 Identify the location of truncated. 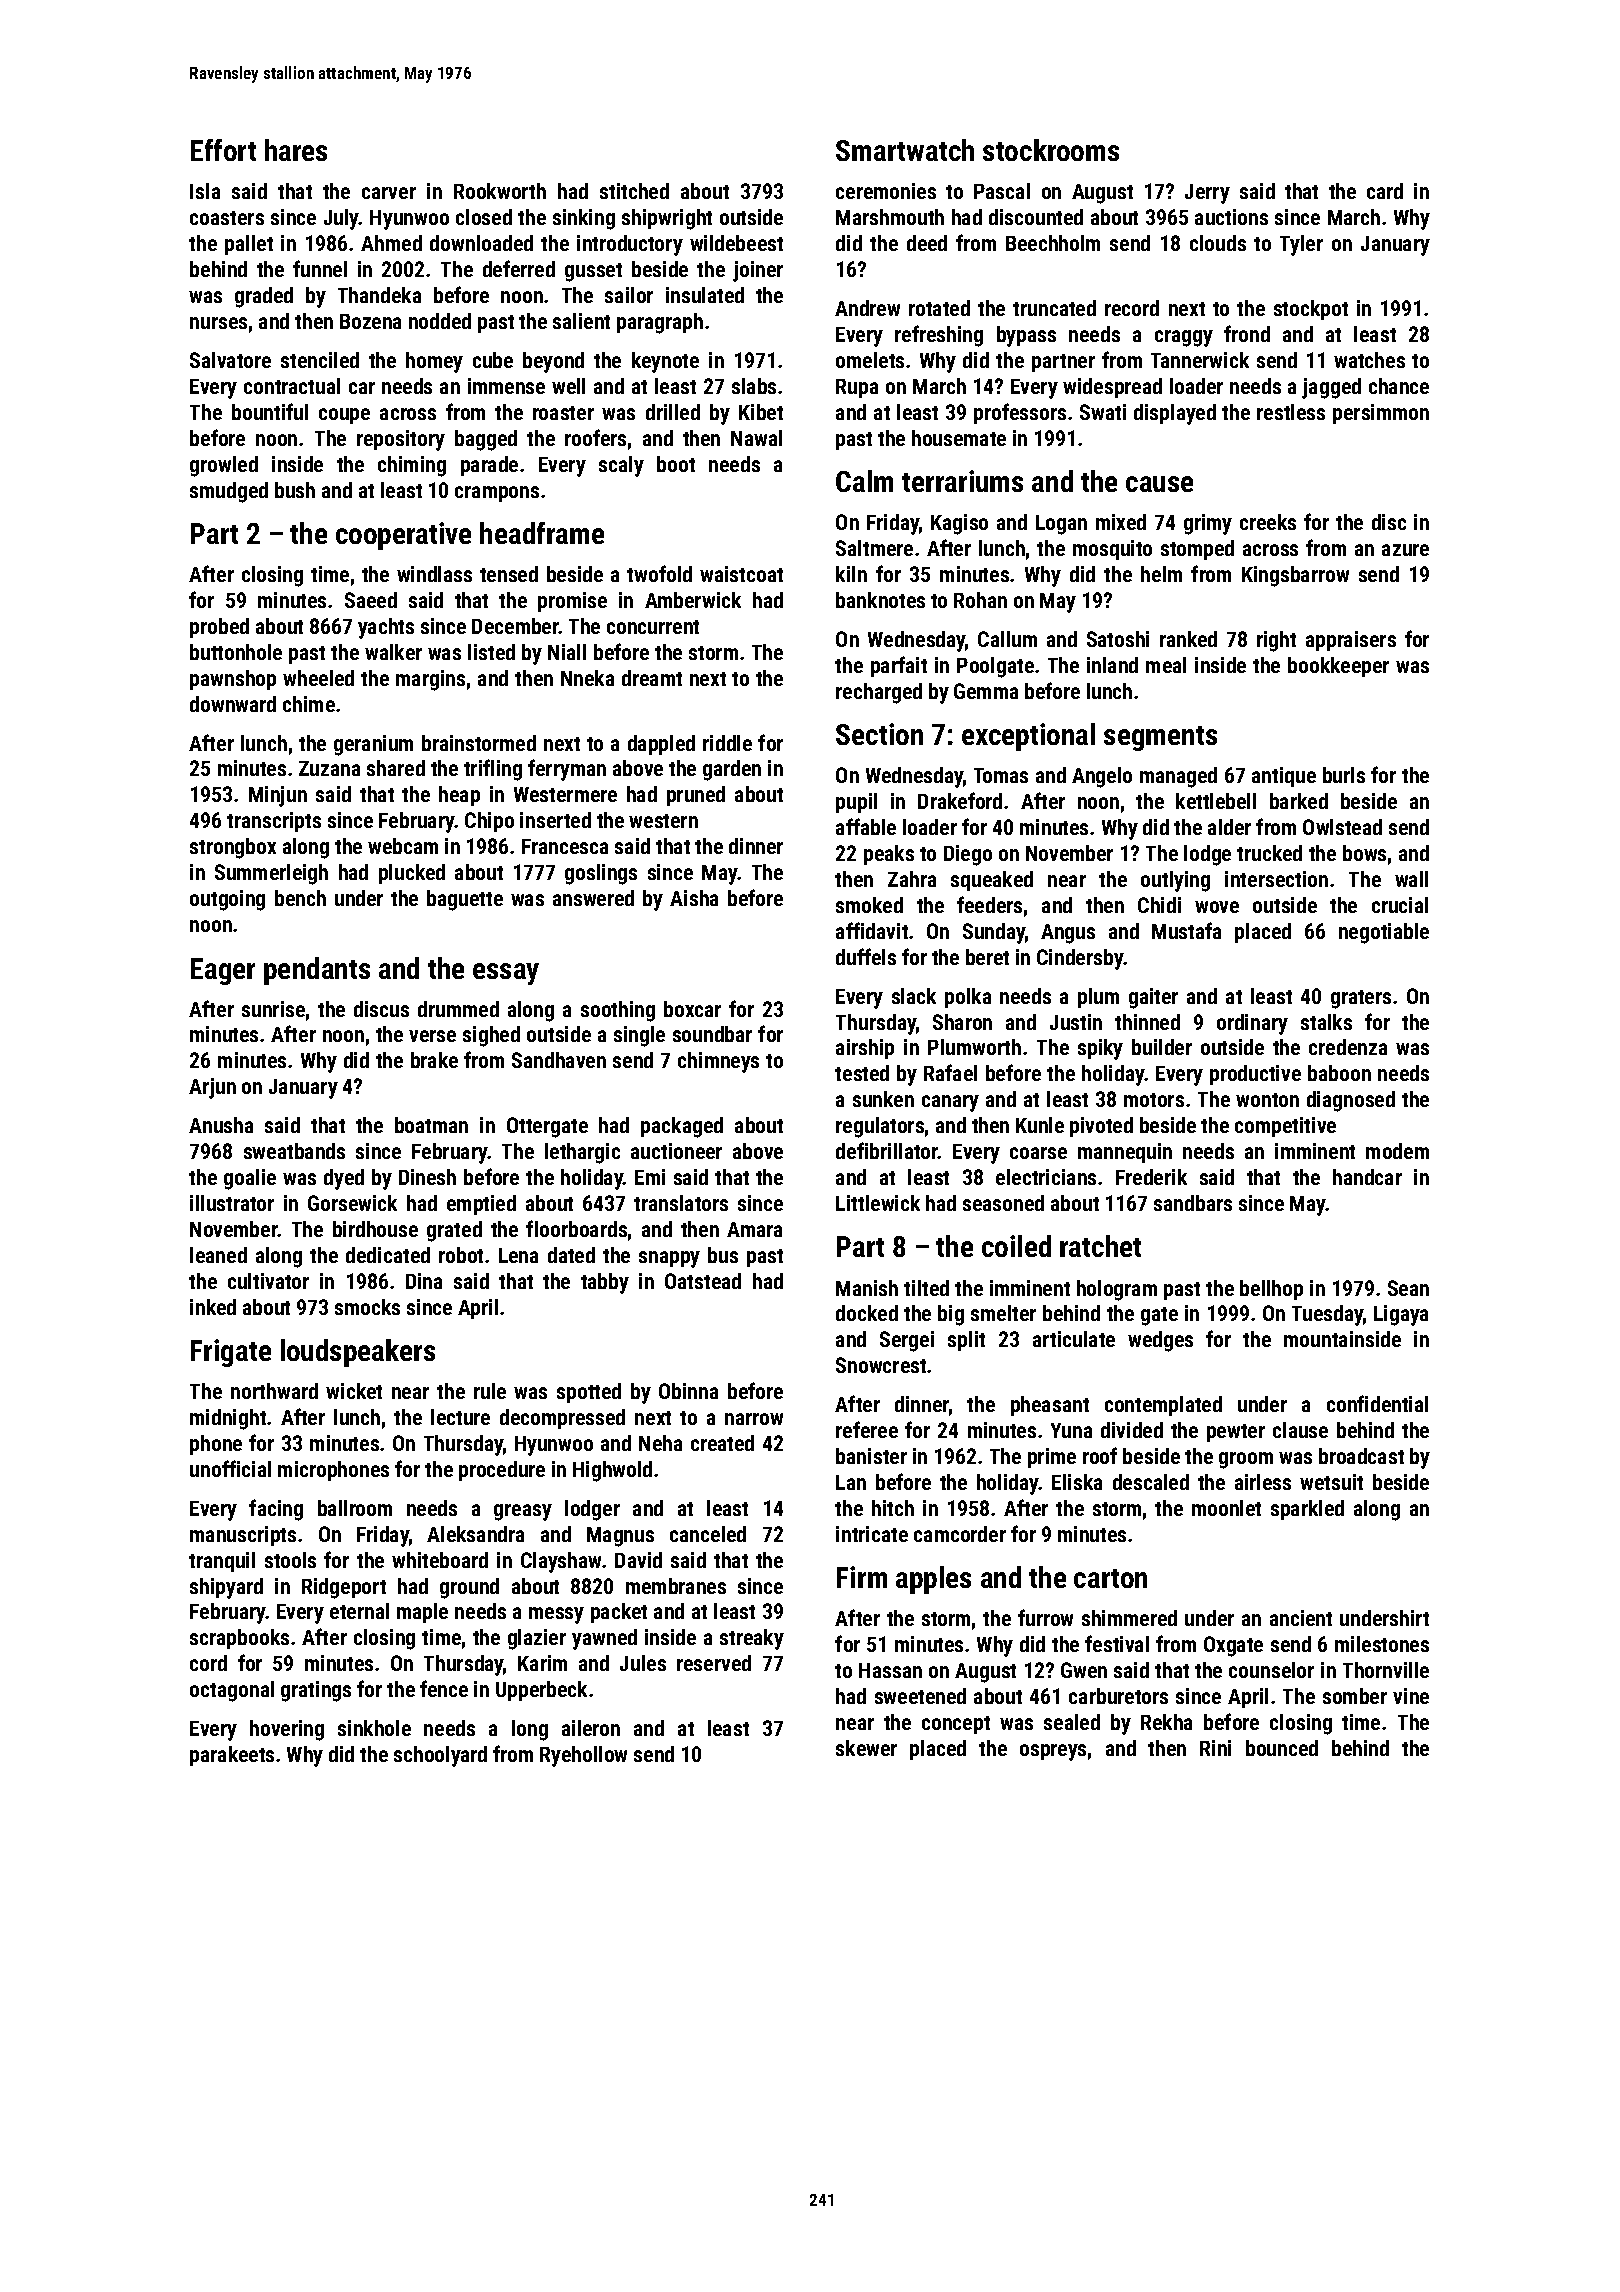
(1054, 308).
